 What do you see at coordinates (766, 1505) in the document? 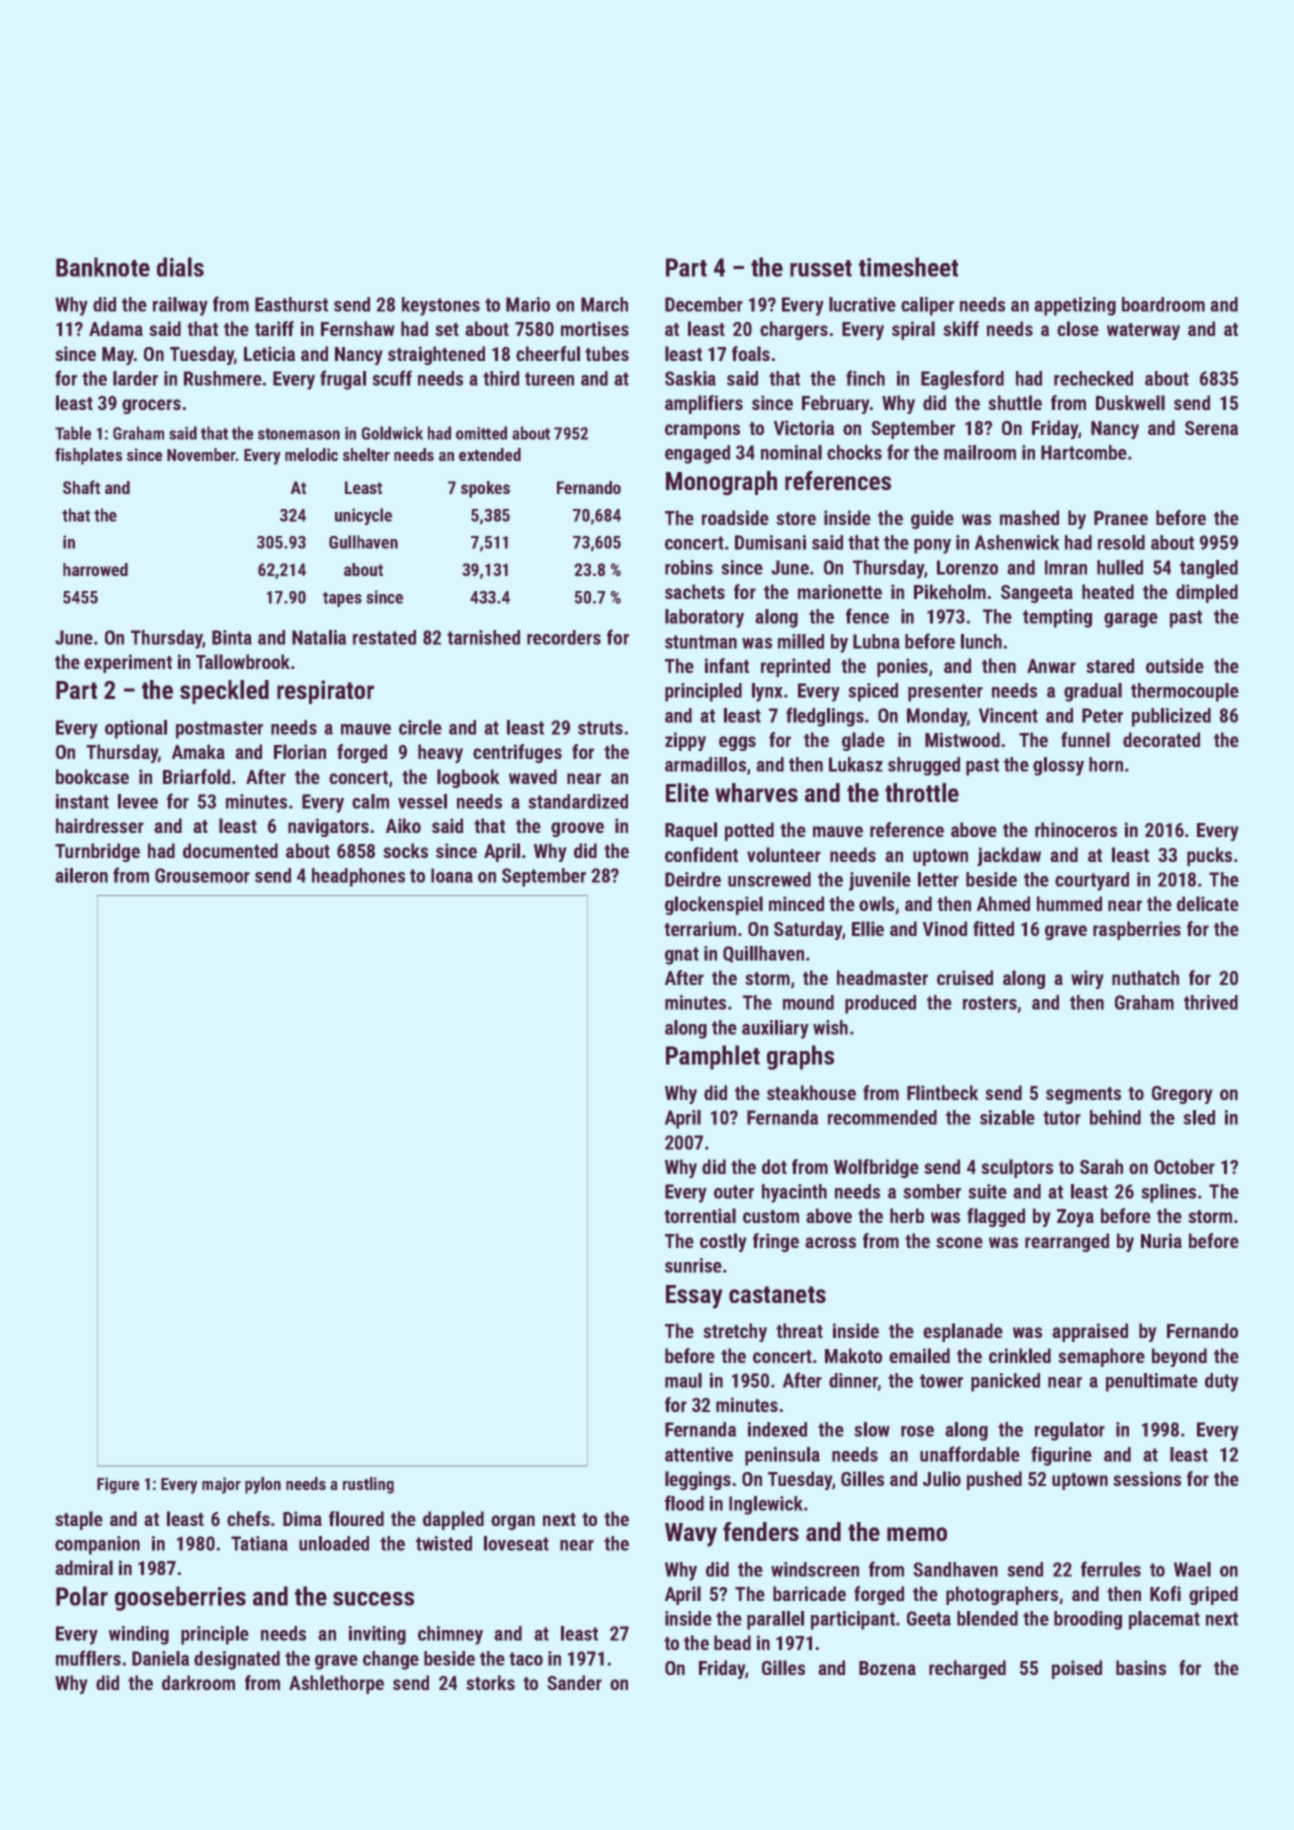
I see `Inglewick` at bounding box center [766, 1505].
